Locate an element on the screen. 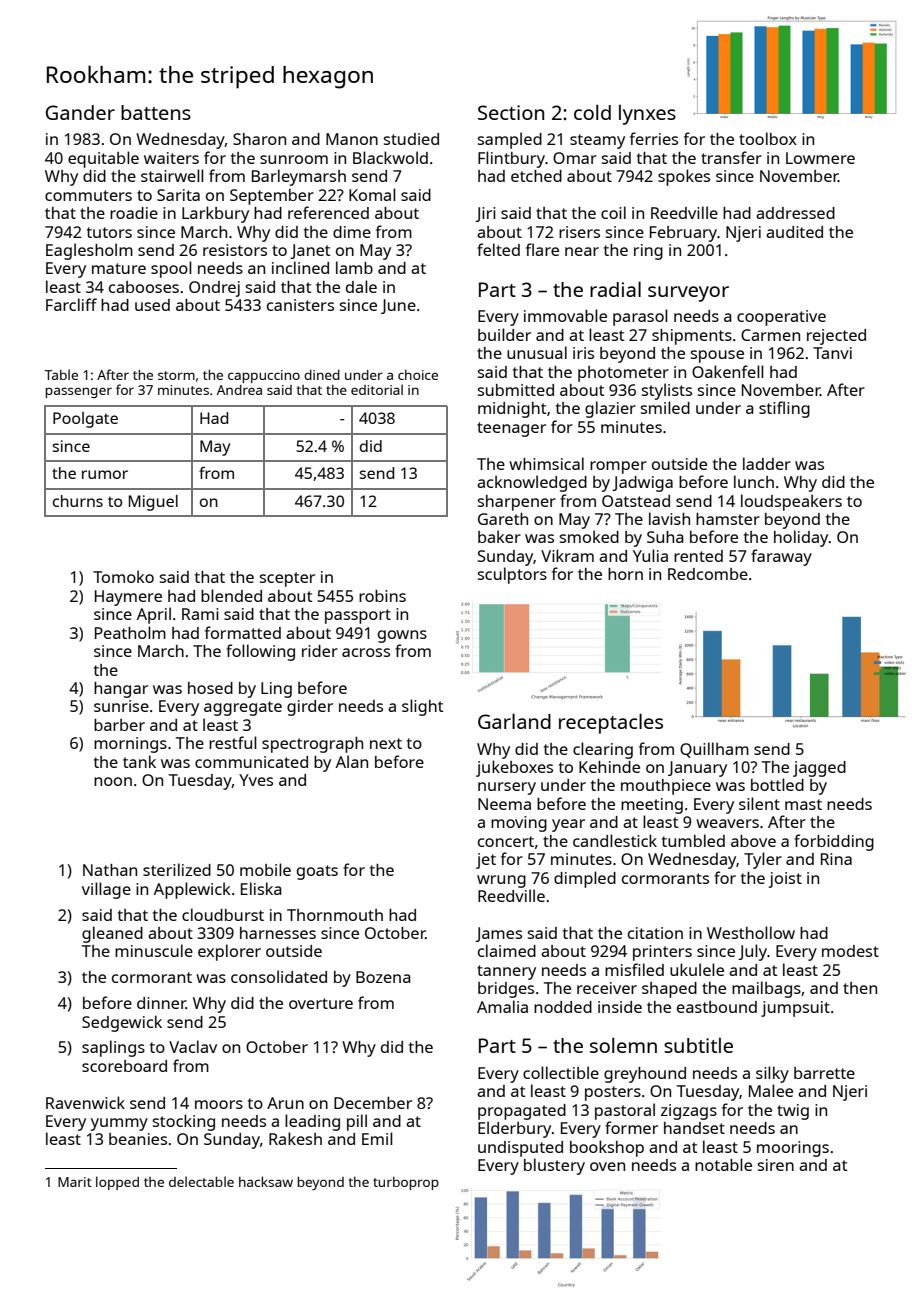  Bozena is located at coordinates (383, 977).
